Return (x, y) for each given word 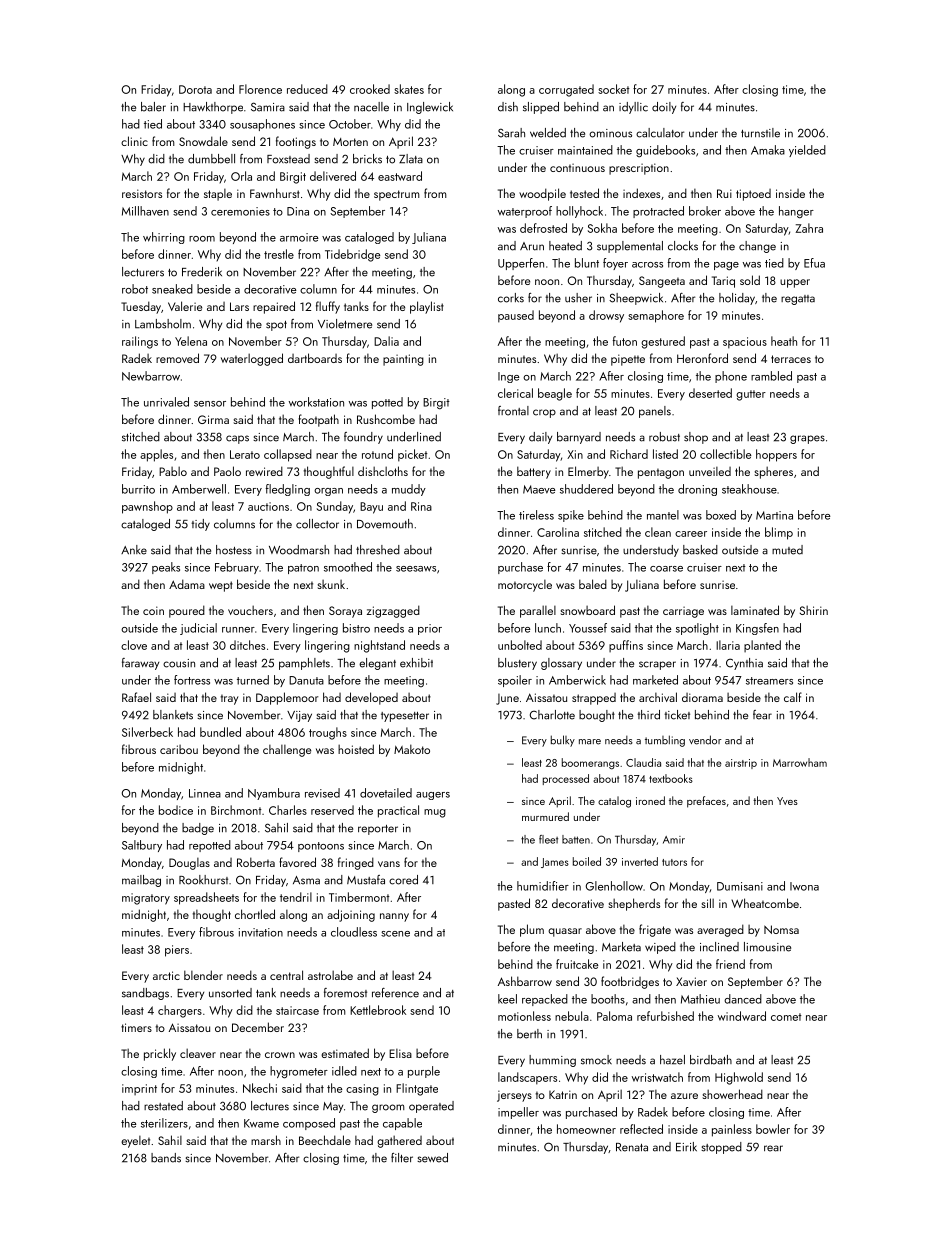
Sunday (335, 507)
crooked (370, 89)
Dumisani (740, 886)
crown (280, 1055)
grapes (807, 439)
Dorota (195, 89)
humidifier (543, 886)
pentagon (661, 473)
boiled (587, 861)
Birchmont (236, 810)
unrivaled (166, 402)
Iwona (804, 886)
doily (664, 108)
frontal (513, 411)
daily (540, 438)
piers (177, 951)
